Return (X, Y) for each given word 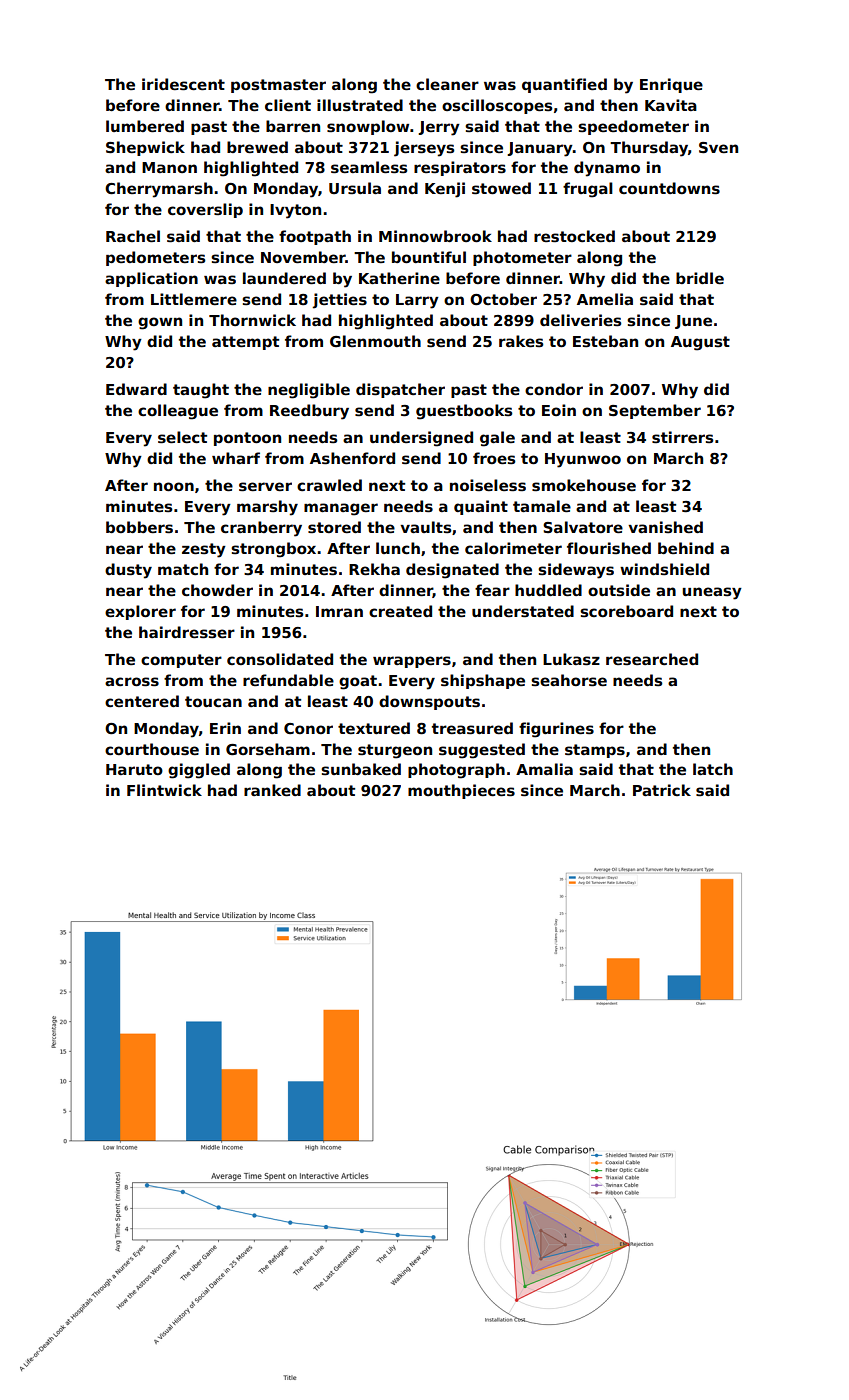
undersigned (421, 439)
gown (160, 323)
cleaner (447, 84)
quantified (564, 85)
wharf (236, 458)
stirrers (682, 437)
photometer (522, 258)
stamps (595, 751)
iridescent (183, 84)
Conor (308, 728)
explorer (140, 612)
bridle (700, 278)
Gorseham (268, 749)
